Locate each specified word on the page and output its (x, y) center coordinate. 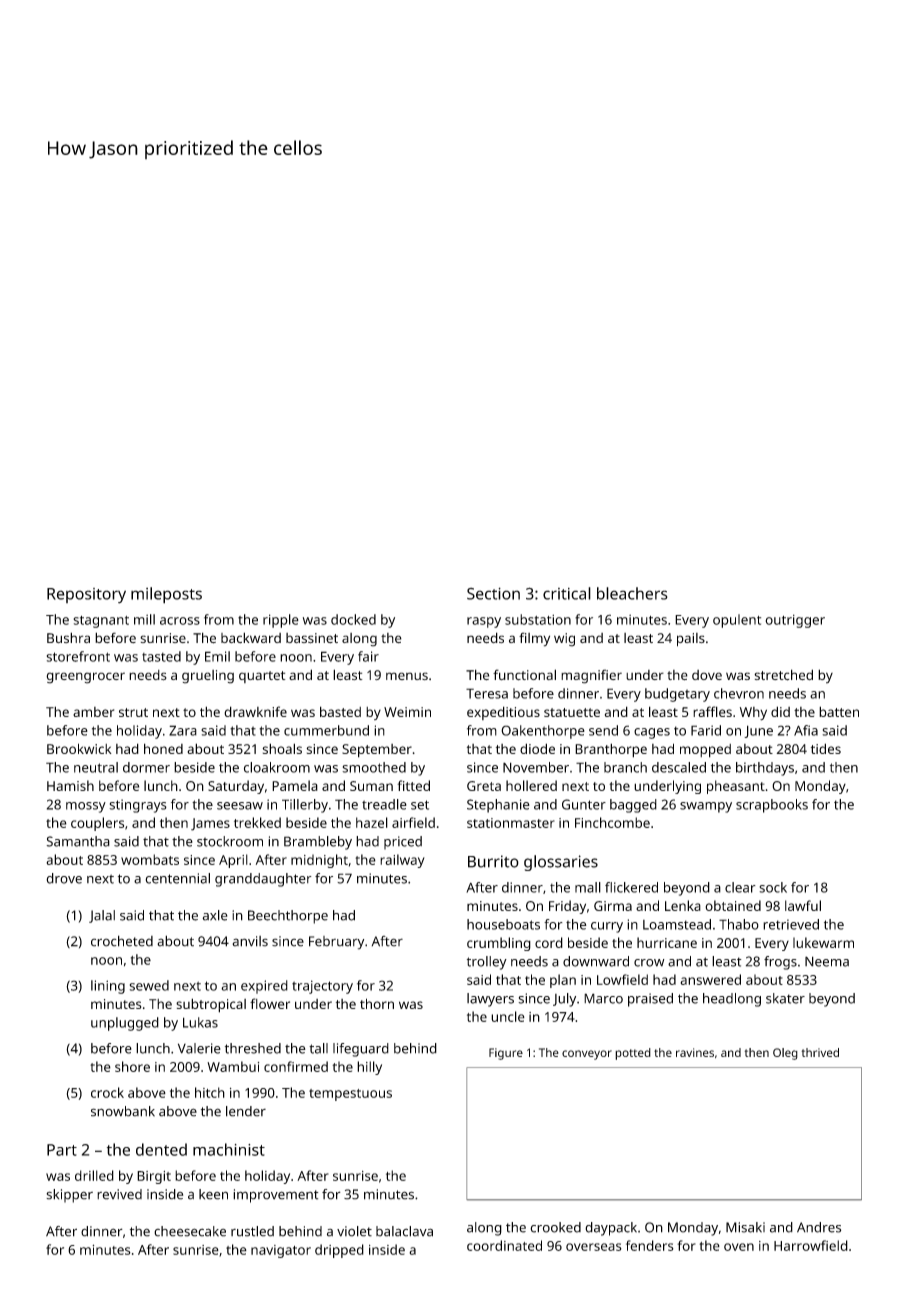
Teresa (487, 693)
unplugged (125, 1024)
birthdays (765, 769)
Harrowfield (811, 1245)
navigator (281, 1251)
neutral (96, 767)
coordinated (504, 1245)
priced (403, 843)
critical (567, 593)
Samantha (78, 841)
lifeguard (361, 1050)
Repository (86, 596)
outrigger (795, 621)
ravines (695, 1052)
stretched (783, 675)
